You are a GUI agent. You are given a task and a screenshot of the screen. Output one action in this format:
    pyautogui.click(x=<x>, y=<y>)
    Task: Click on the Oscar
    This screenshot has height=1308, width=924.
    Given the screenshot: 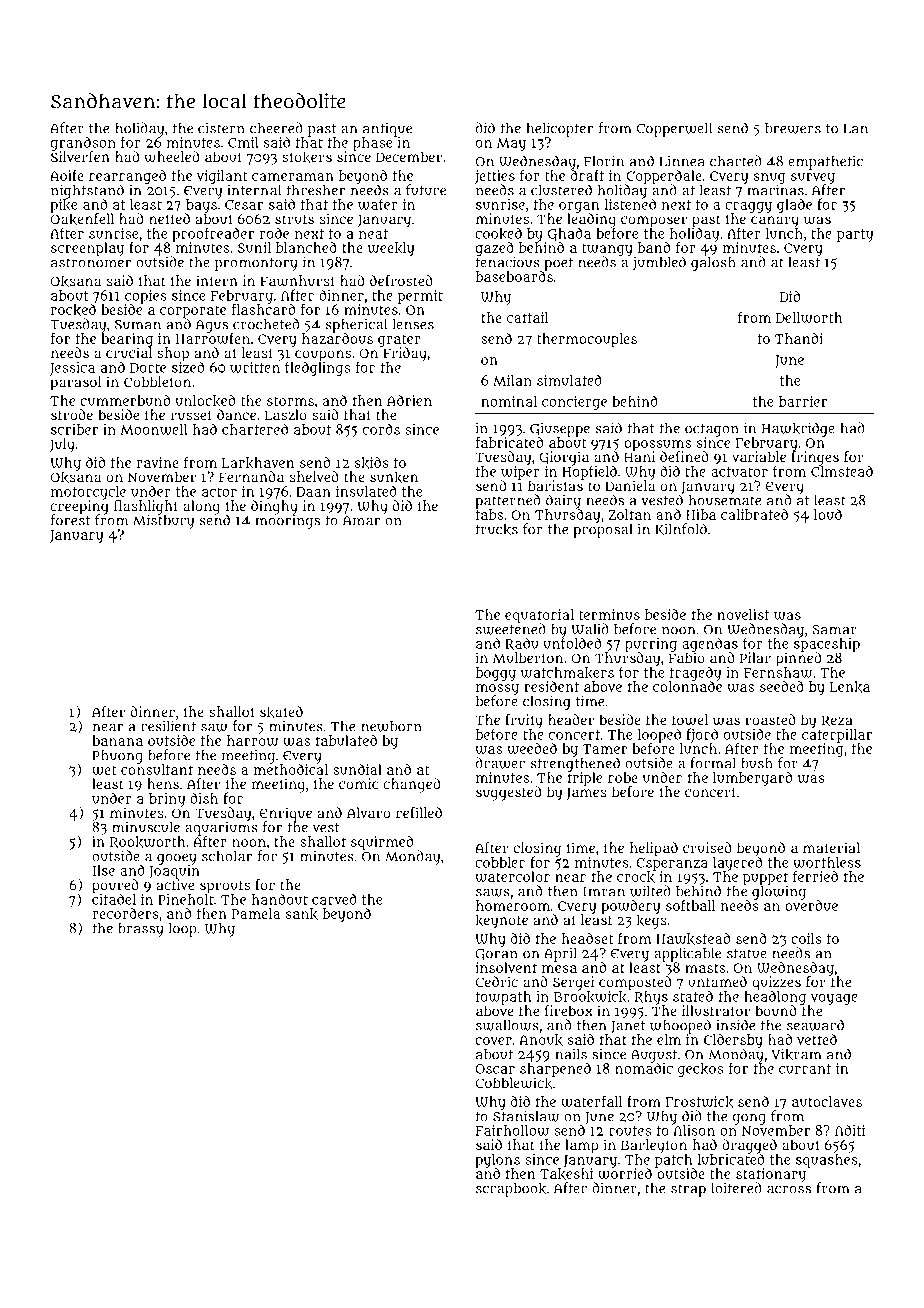 What is the action you would take?
    pyautogui.click(x=495, y=1069)
